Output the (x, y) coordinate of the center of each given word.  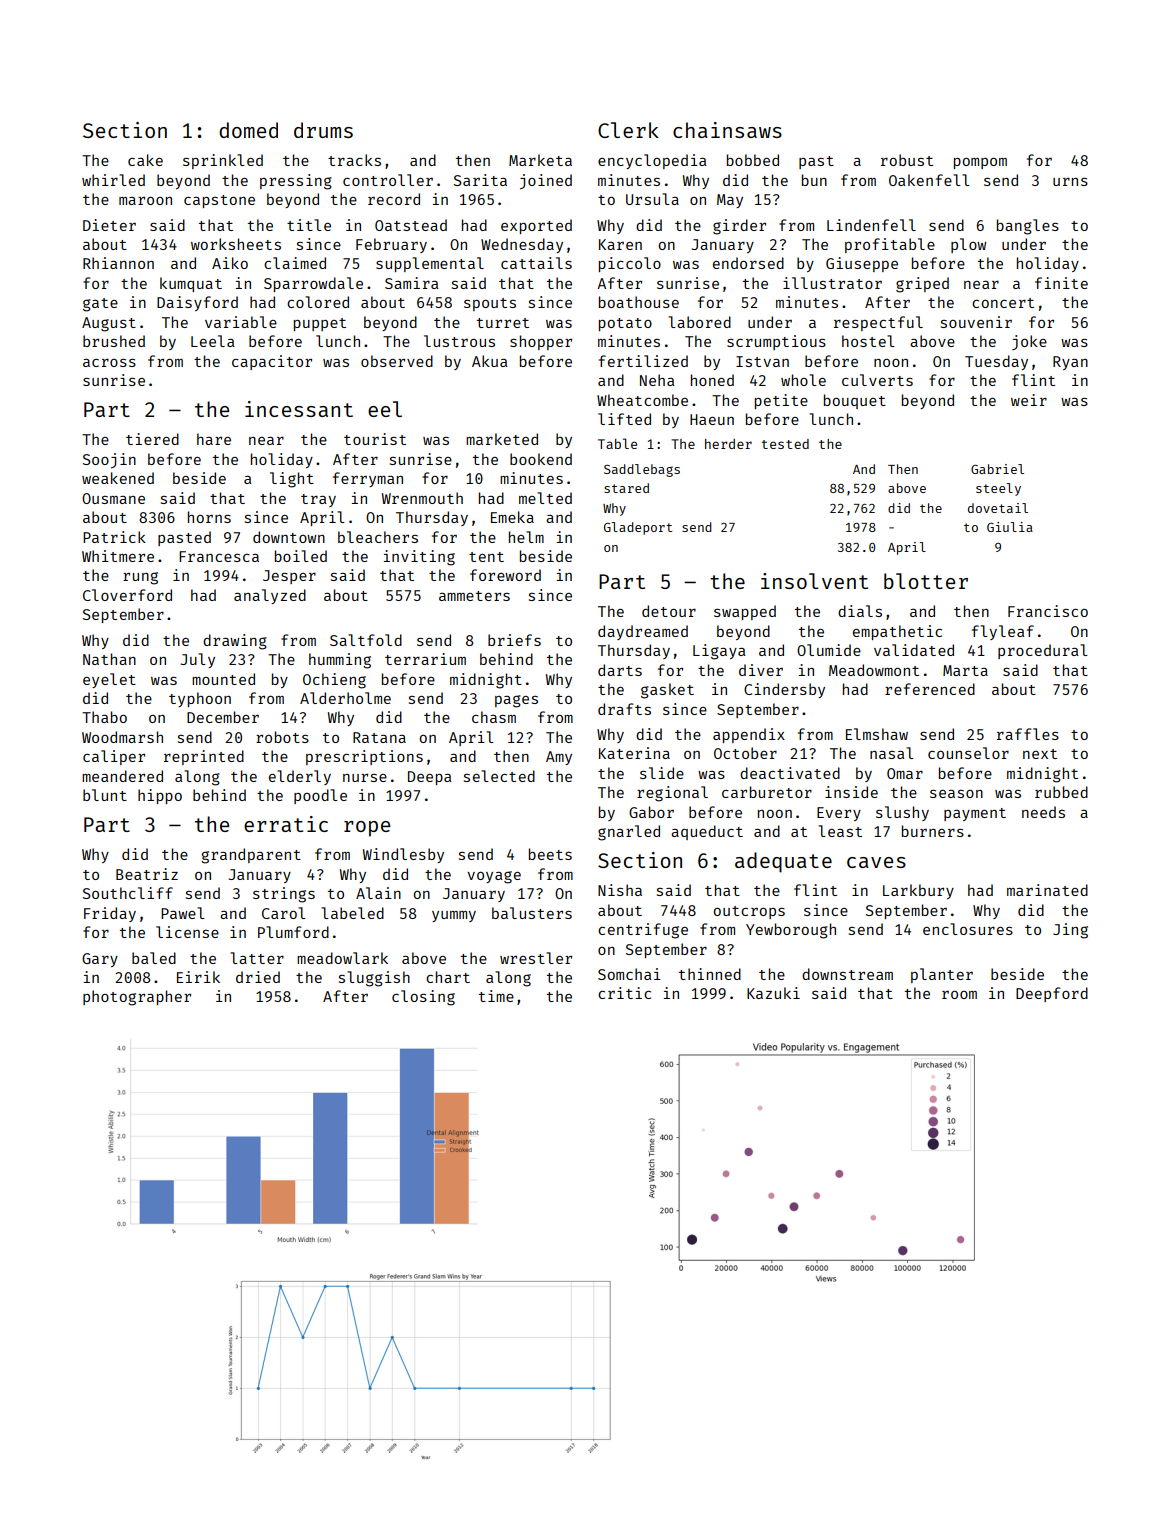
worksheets (236, 244)
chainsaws (727, 130)
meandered (122, 776)
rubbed (1061, 792)
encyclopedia (652, 161)
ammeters (474, 596)
